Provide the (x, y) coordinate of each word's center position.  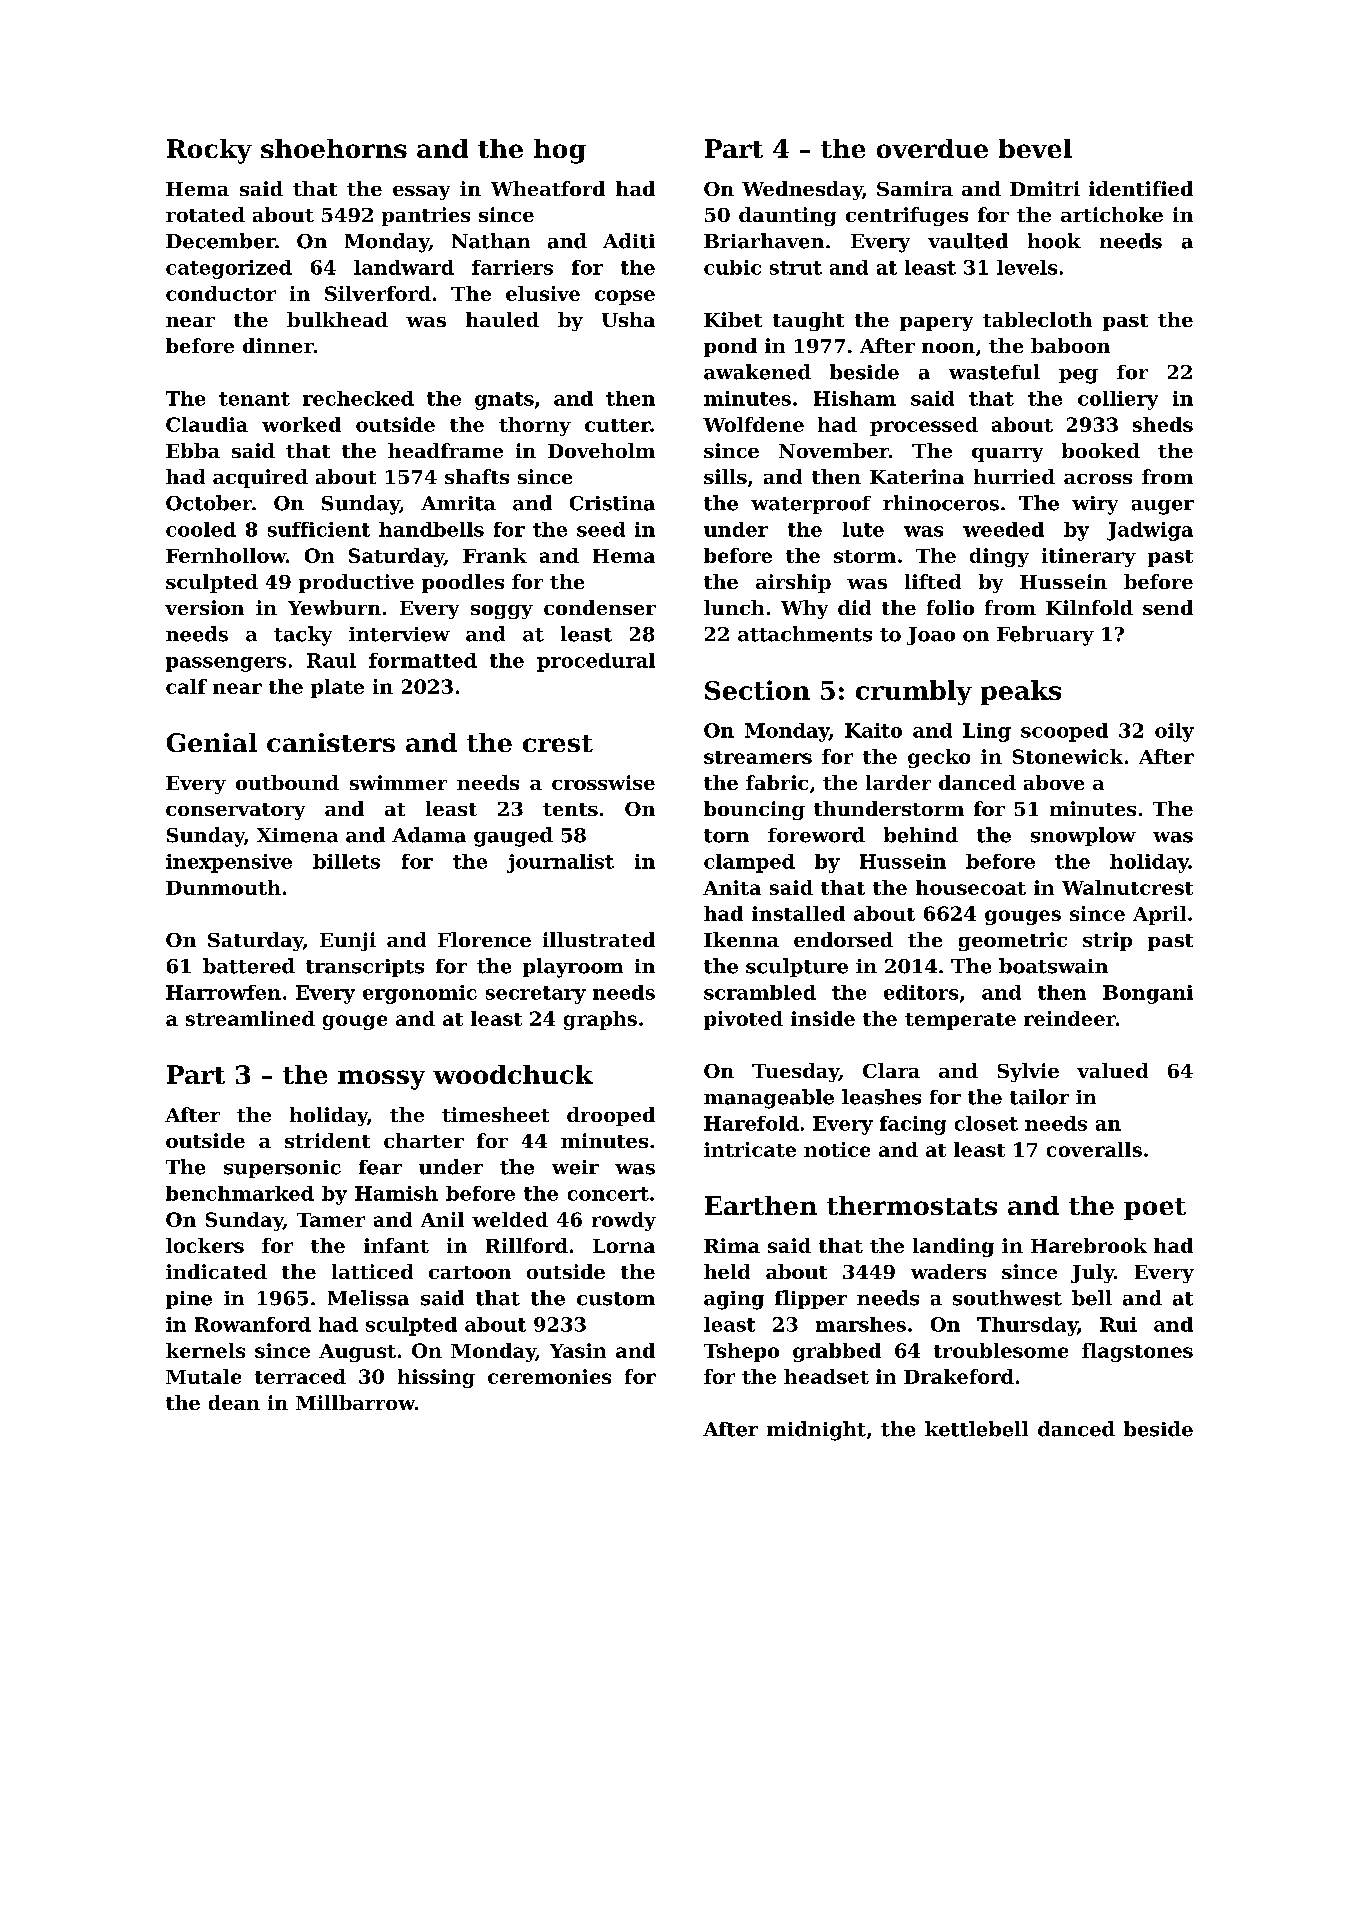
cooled (201, 529)
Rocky (209, 151)
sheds (1163, 424)
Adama (429, 835)
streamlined (250, 1018)
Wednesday (802, 190)
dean (234, 1402)
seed (601, 529)
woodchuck (513, 1074)
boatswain (1053, 966)
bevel (1035, 148)
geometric (1013, 941)
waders (948, 1271)
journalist (560, 863)
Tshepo (741, 1352)
